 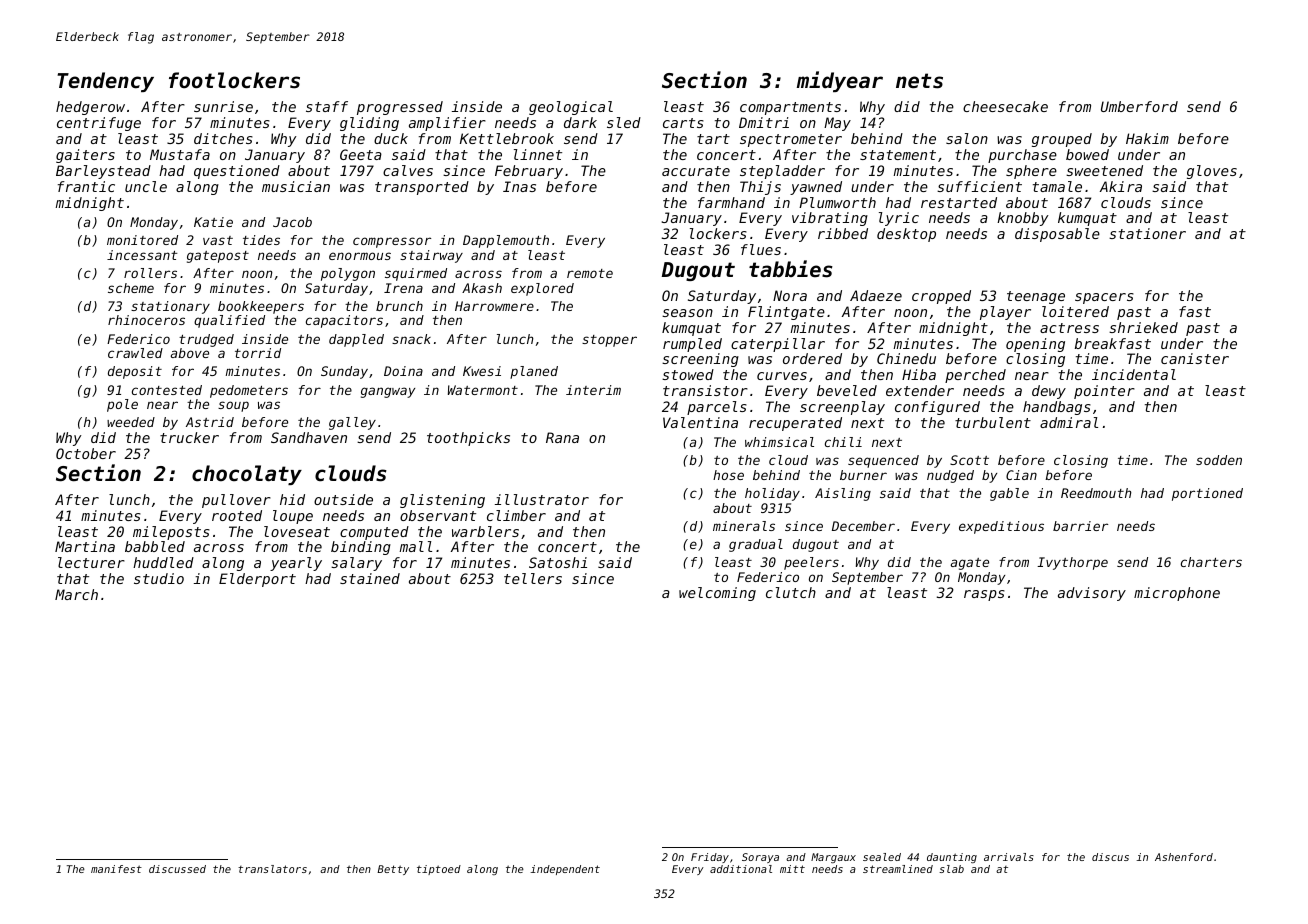 I want to click on questioned, so click(x=237, y=172).
